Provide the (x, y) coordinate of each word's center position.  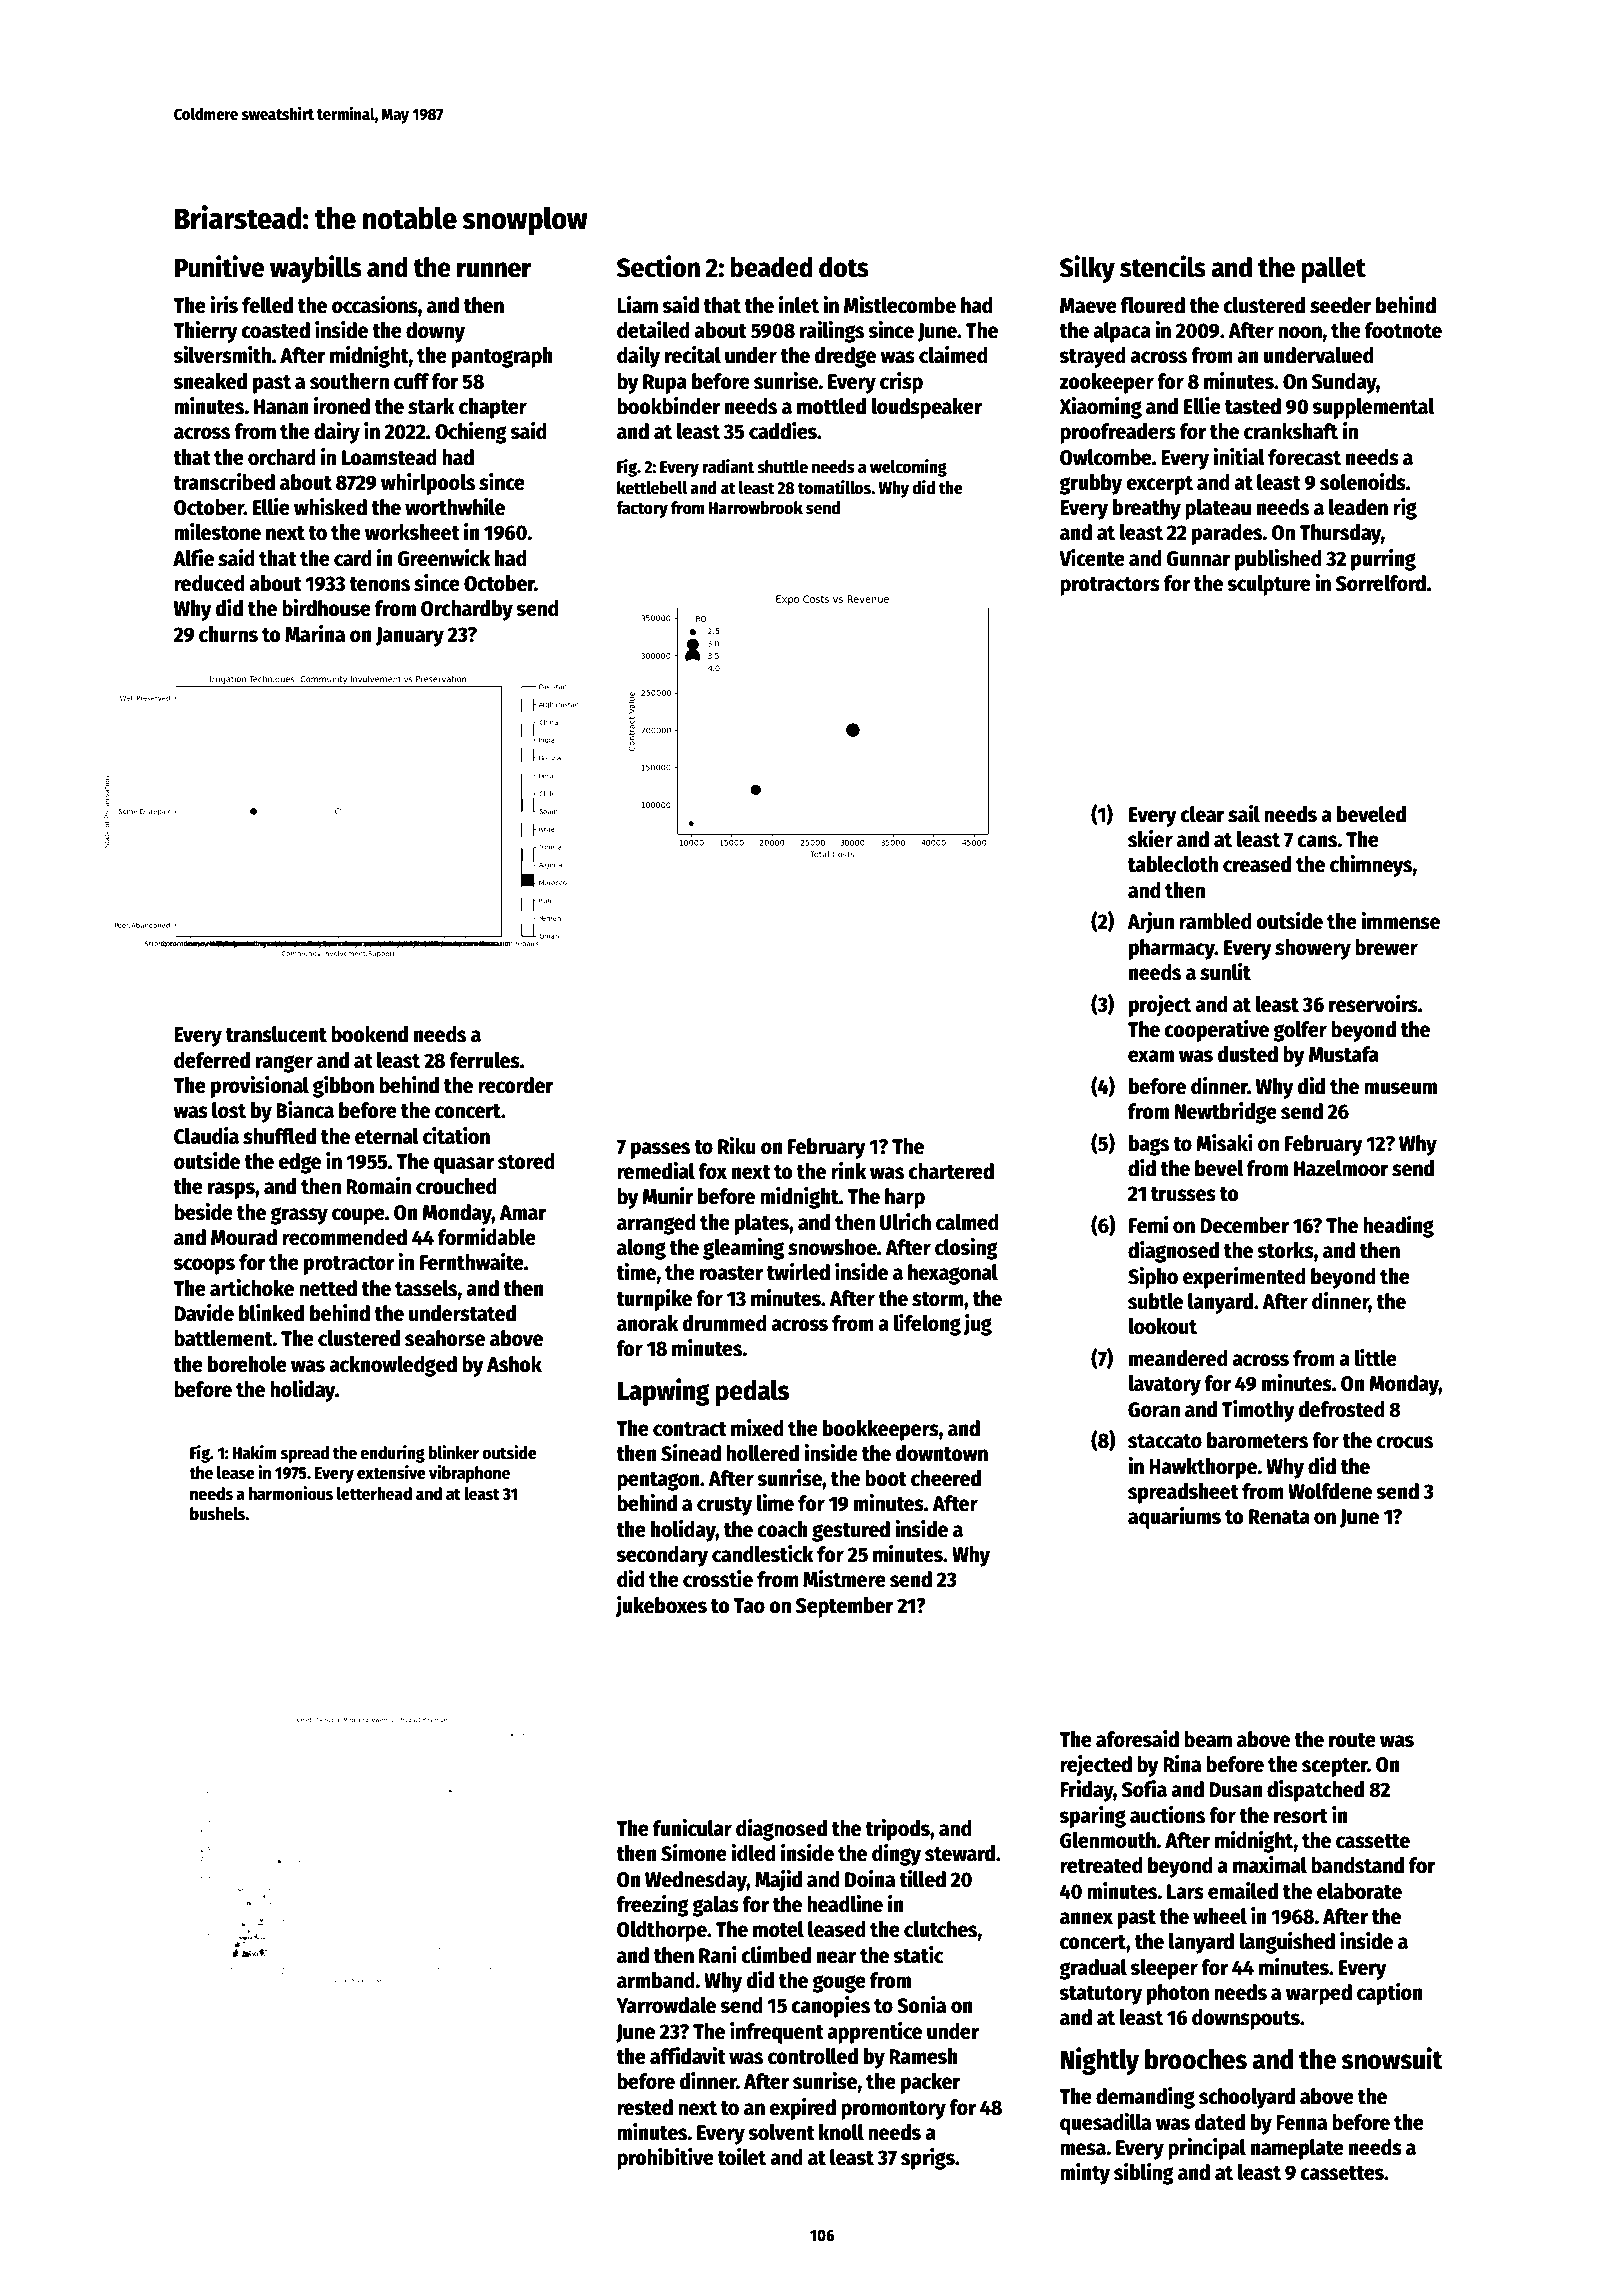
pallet (1333, 270)
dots (844, 267)
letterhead (374, 1494)
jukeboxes (661, 1607)
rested (645, 2107)
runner (494, 270)
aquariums (1174, 1518)
